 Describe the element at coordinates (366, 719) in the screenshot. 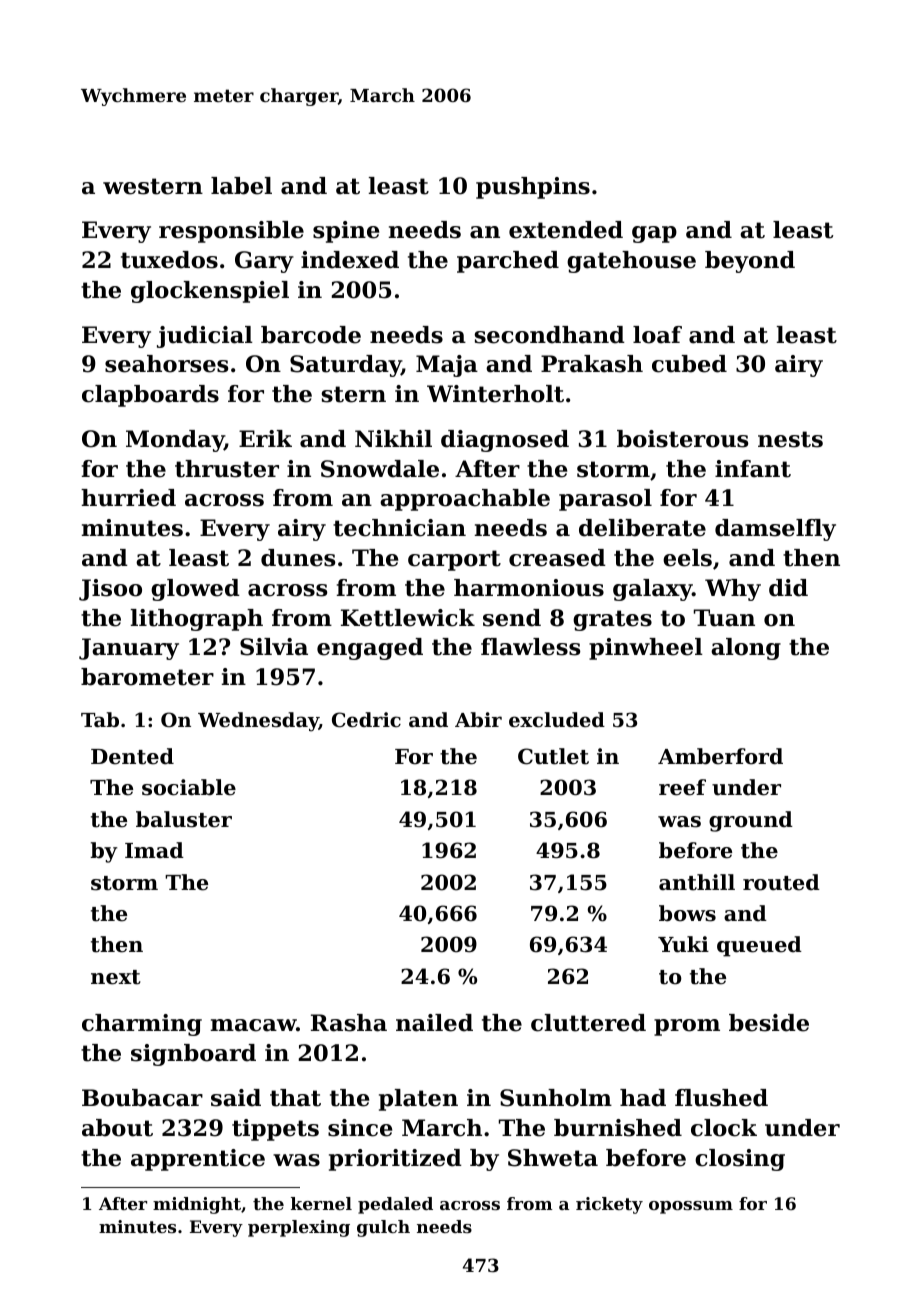

I see `Cedric` at that location.
